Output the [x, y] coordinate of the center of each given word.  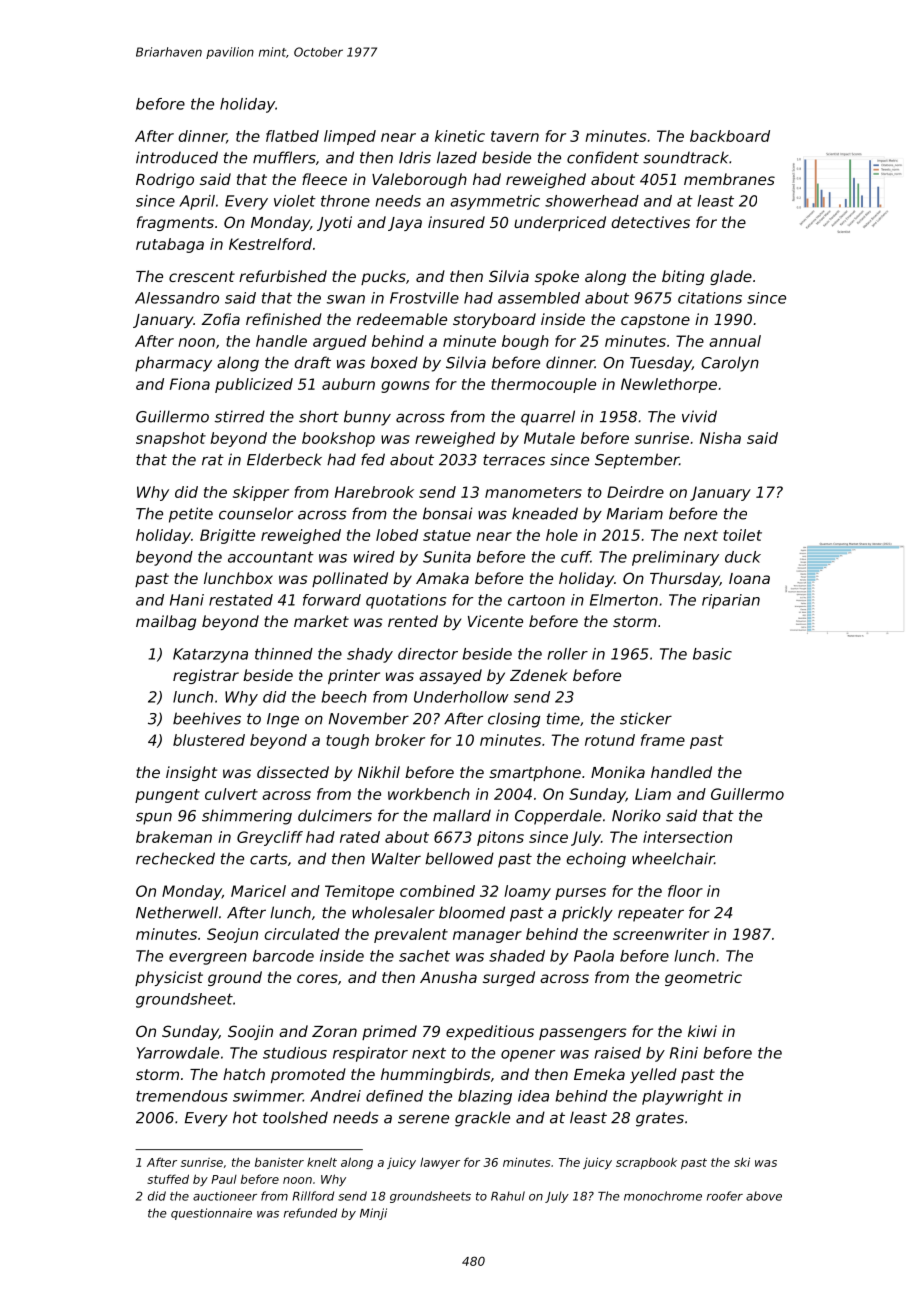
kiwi [702, 1031]
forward [332, 600]
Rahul [508, 1196]
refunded [310, 1213]
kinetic [460, 136]
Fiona [190, 384]
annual [735, 341]
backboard [730, 136]
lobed [397, 535]
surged [509, 978]
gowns [405, 387]
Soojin [250, 1032]
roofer [725, 1196]
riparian [731, 601]
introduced [177, 157]
